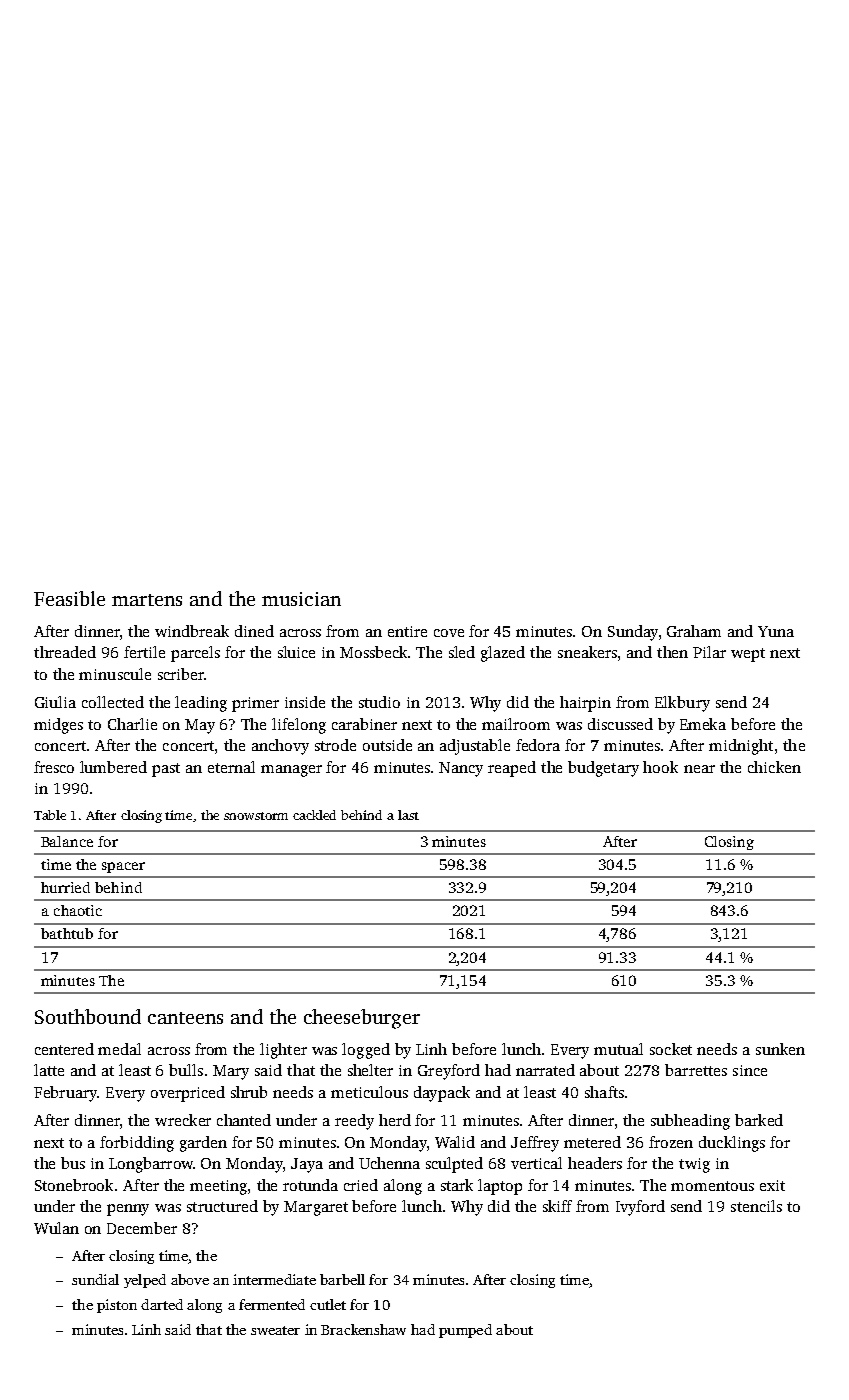  I want to click on Sunday, so click(633, 633).
